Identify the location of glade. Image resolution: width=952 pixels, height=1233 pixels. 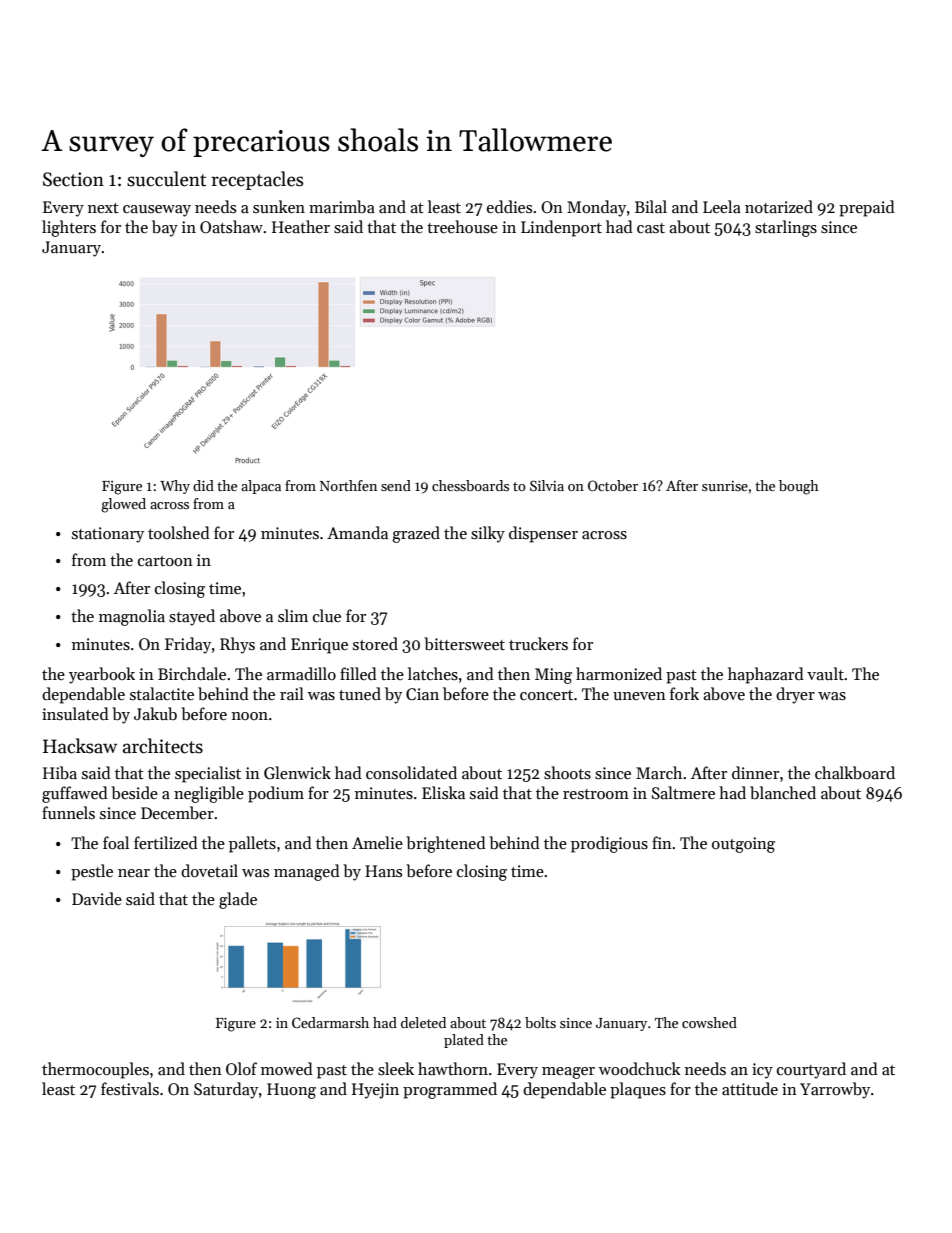
(238, 900).
